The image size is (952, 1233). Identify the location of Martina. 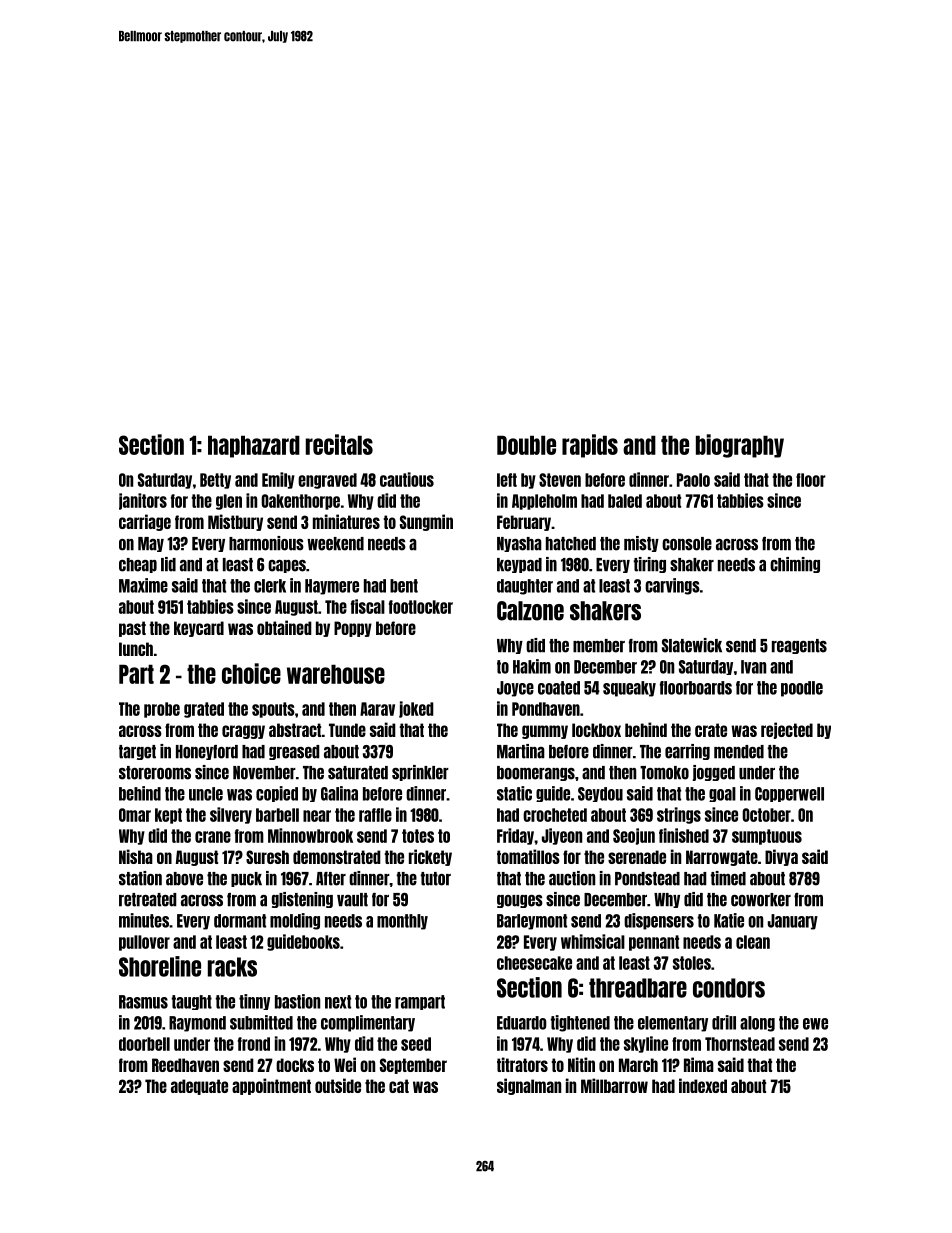
(521, 751).
